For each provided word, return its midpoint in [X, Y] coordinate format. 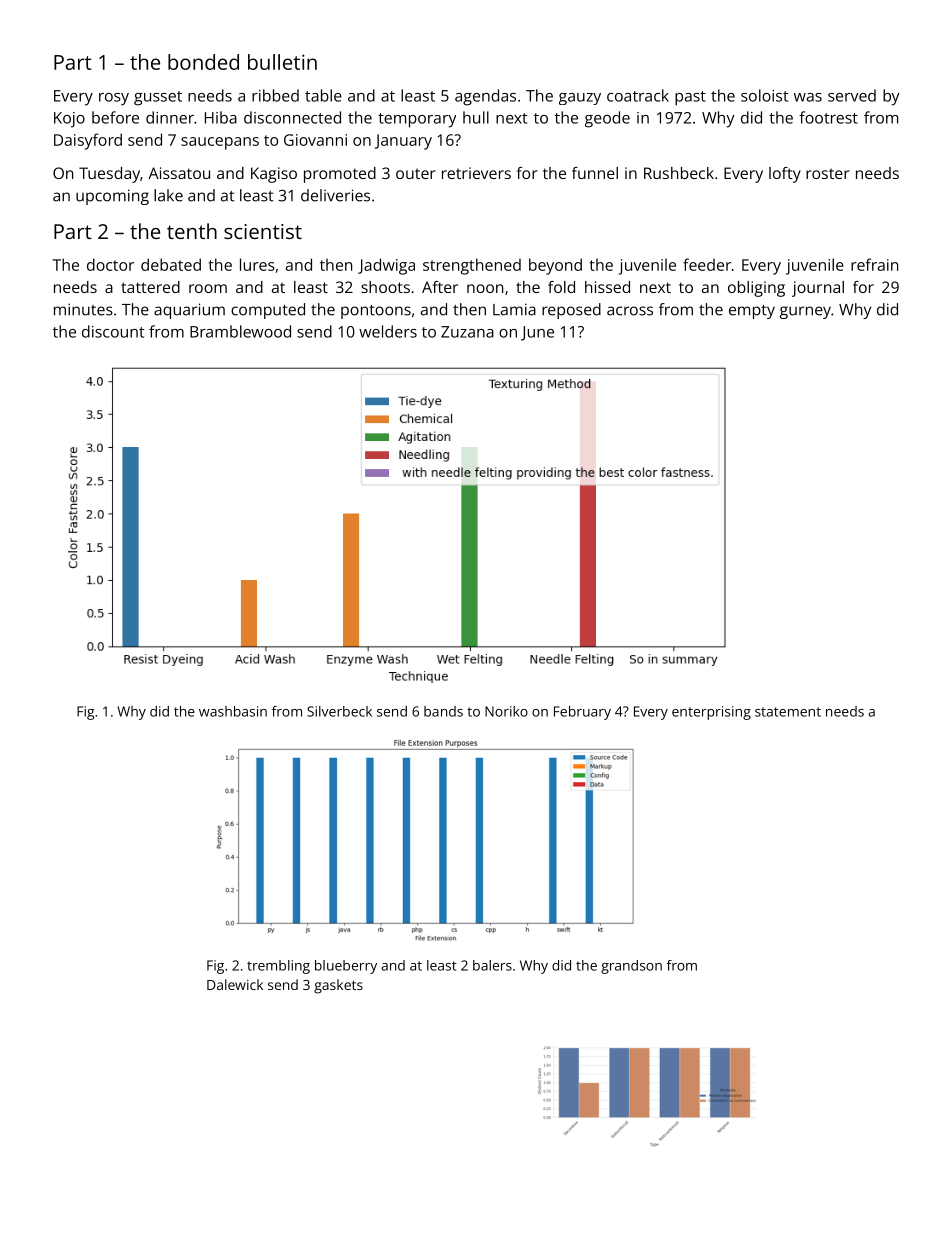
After [440, 287]
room [208, 288]
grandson [631, 967]
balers [492, 965]
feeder [707, 264]
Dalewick [235, 984]
